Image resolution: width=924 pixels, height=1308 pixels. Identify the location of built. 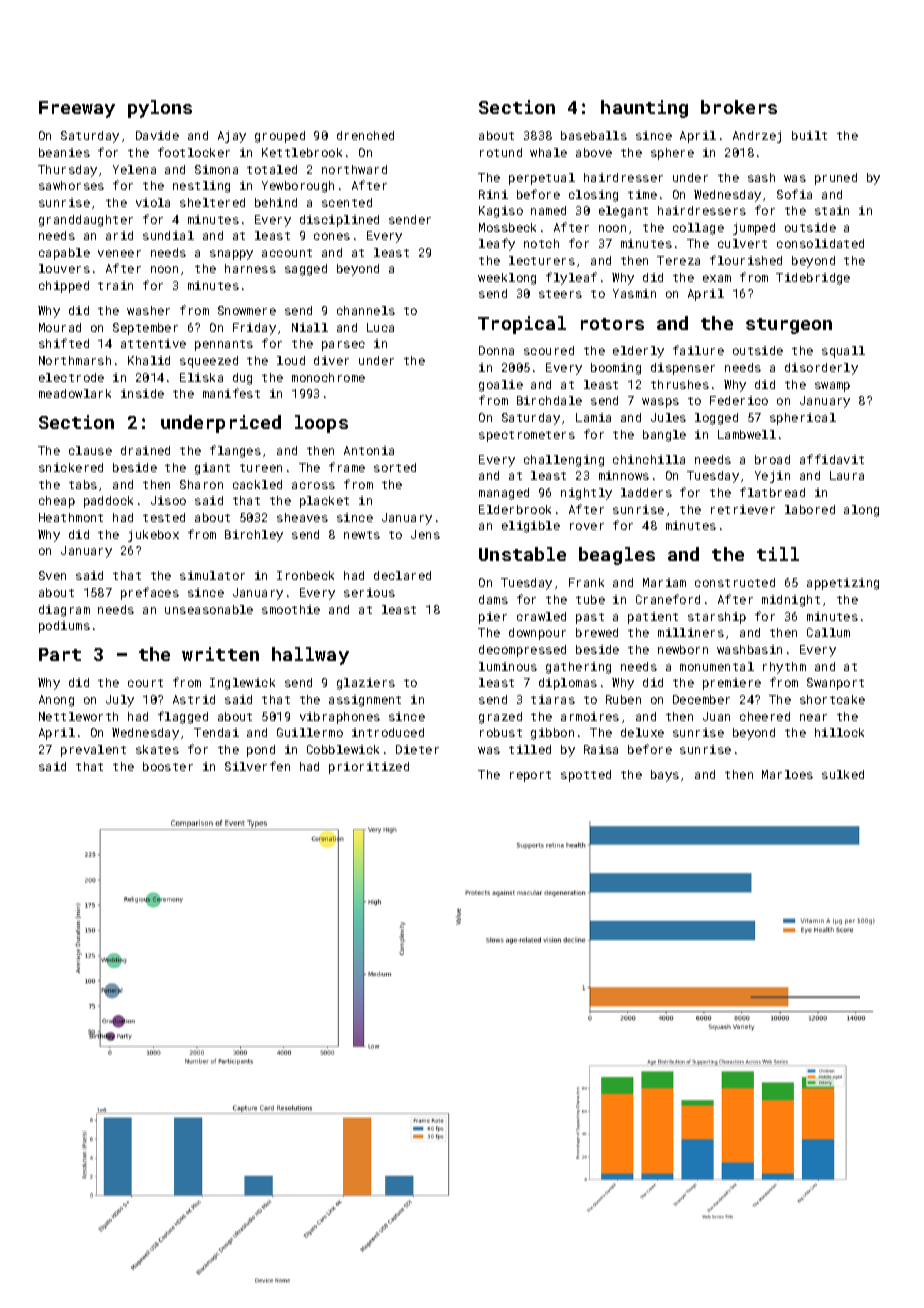
(809, 135).
